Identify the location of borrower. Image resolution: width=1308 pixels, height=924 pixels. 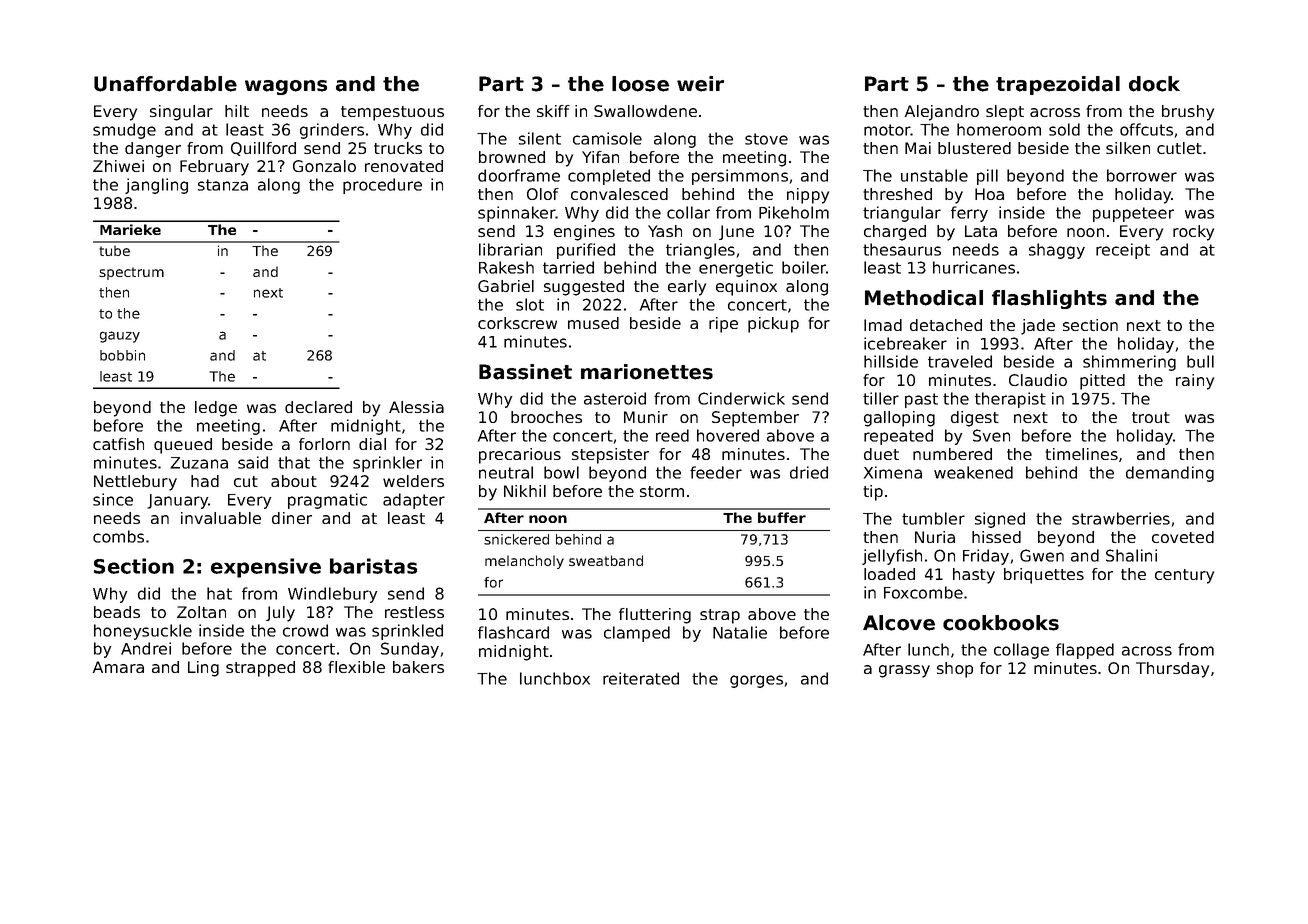
(1142, 175).
